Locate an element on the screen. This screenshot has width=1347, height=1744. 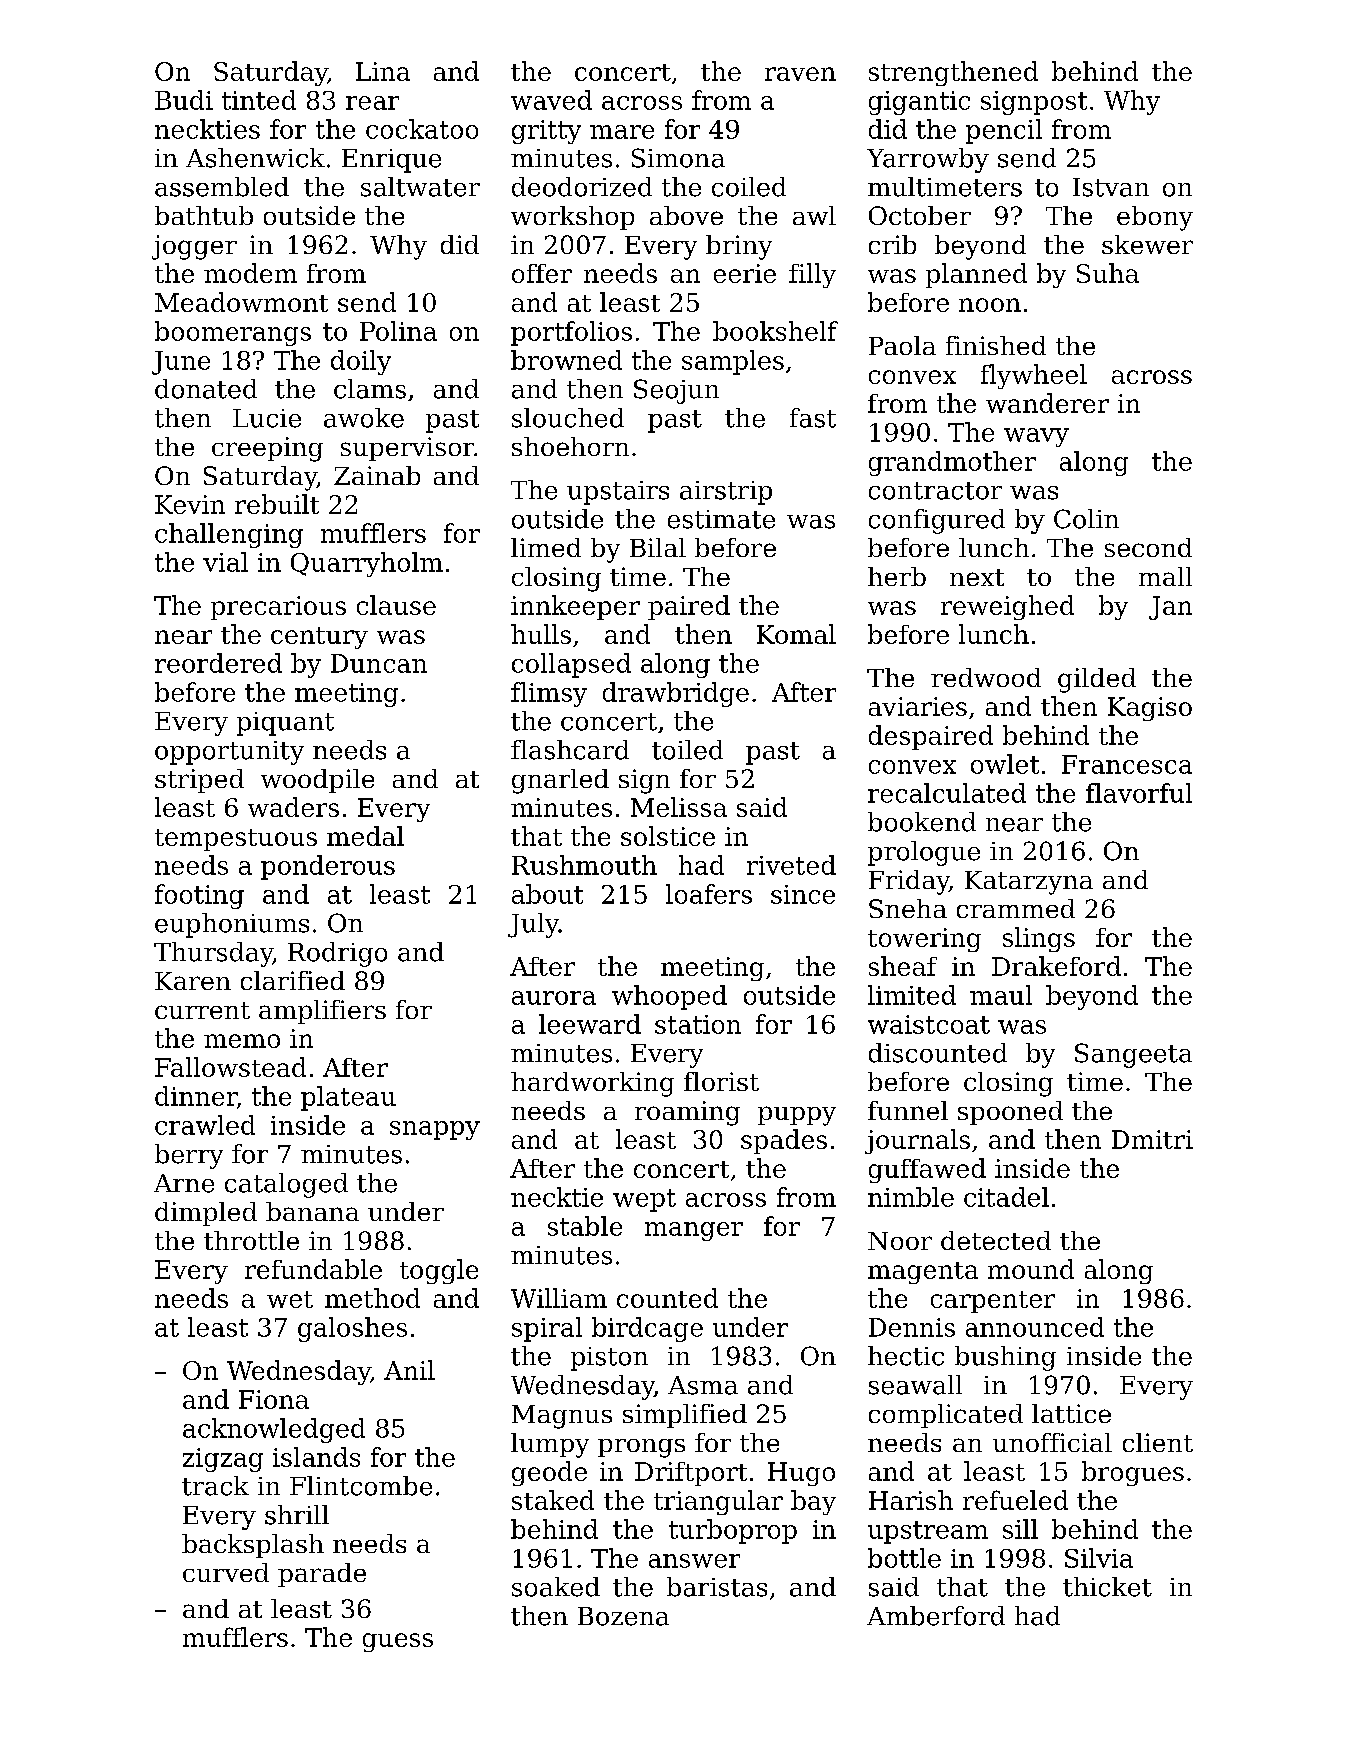
banana is located at coordinates (312, 1211).
